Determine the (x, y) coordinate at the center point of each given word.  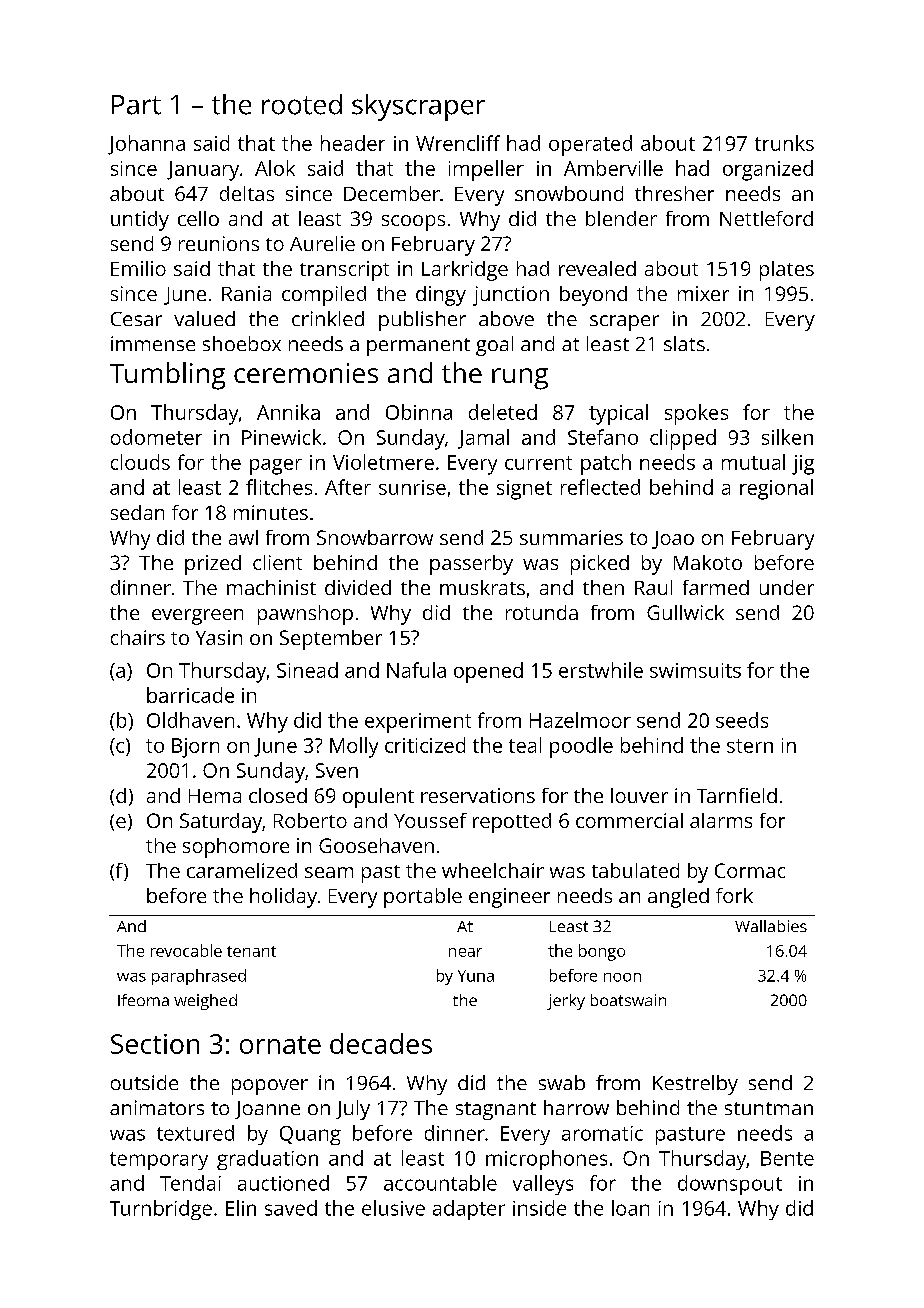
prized (213, 565)
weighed (205, 1002)
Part (136, 105)
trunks (784, 143)
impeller (486, 170)
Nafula (416, 670)
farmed (716, 587)
